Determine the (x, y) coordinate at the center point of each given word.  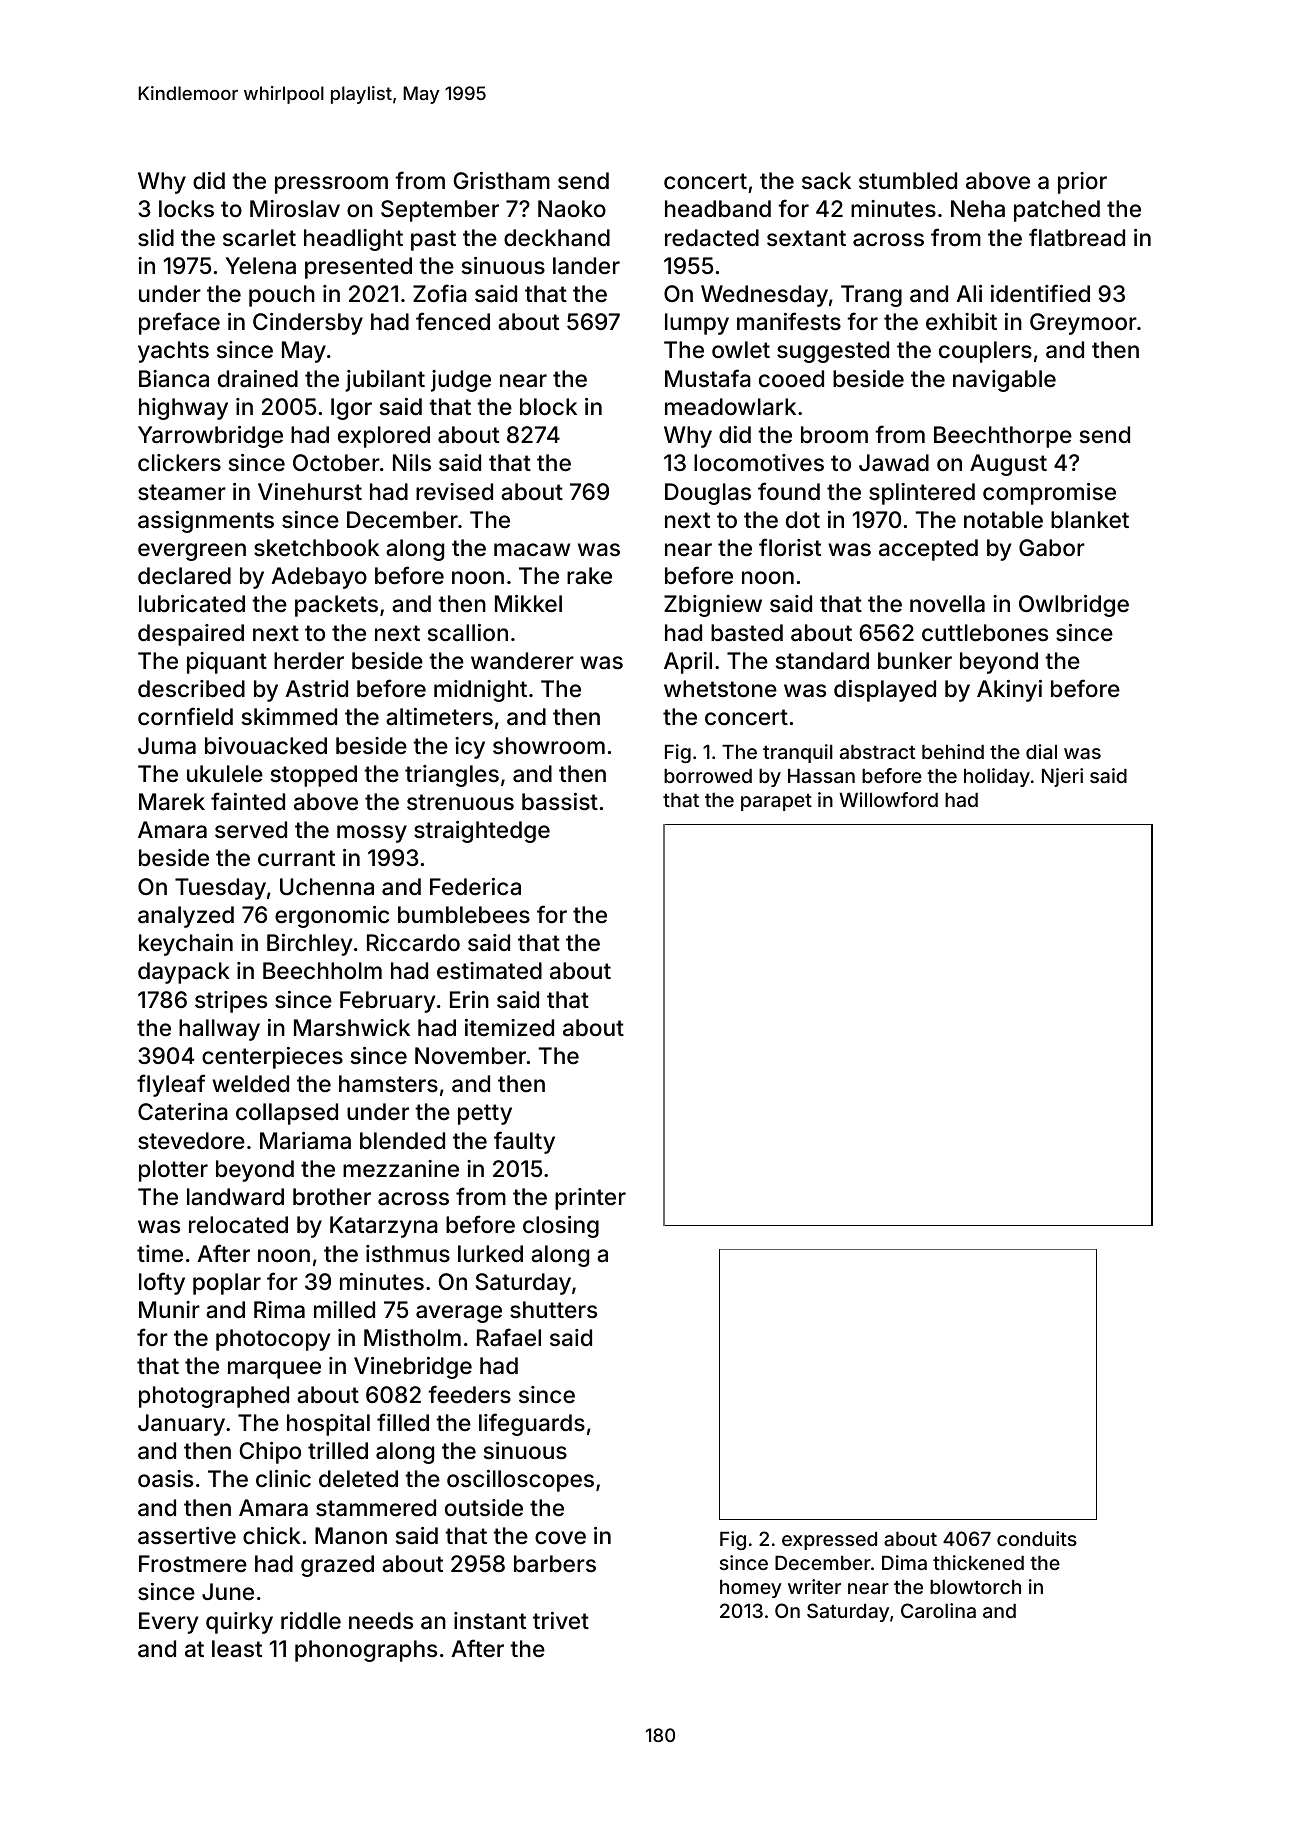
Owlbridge (1074, 606)
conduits (1037, 1538)
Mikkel (528, 604)
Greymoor (1083, 324)
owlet (741, 350)
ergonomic (332, 917)
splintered (922, 494)
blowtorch (975, 1587)
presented (358, 268)
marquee (274, 1370)
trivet (561, 1621)
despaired (191, 635)
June (228, 1592)
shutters (553, 1310)
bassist (560, 802)
